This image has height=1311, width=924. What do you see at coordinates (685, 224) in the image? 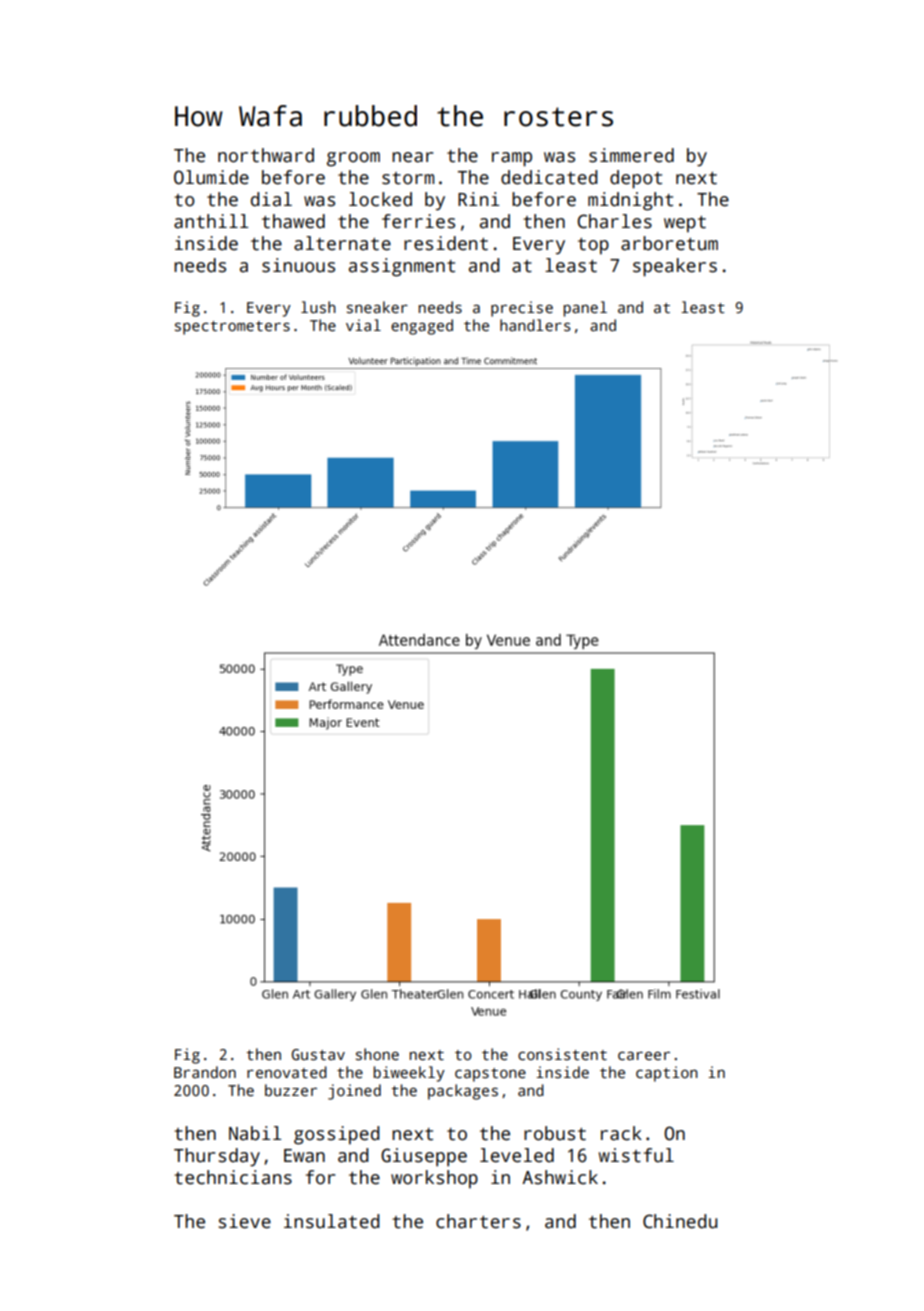
I see `wept` at bounding box center [685, 224].
